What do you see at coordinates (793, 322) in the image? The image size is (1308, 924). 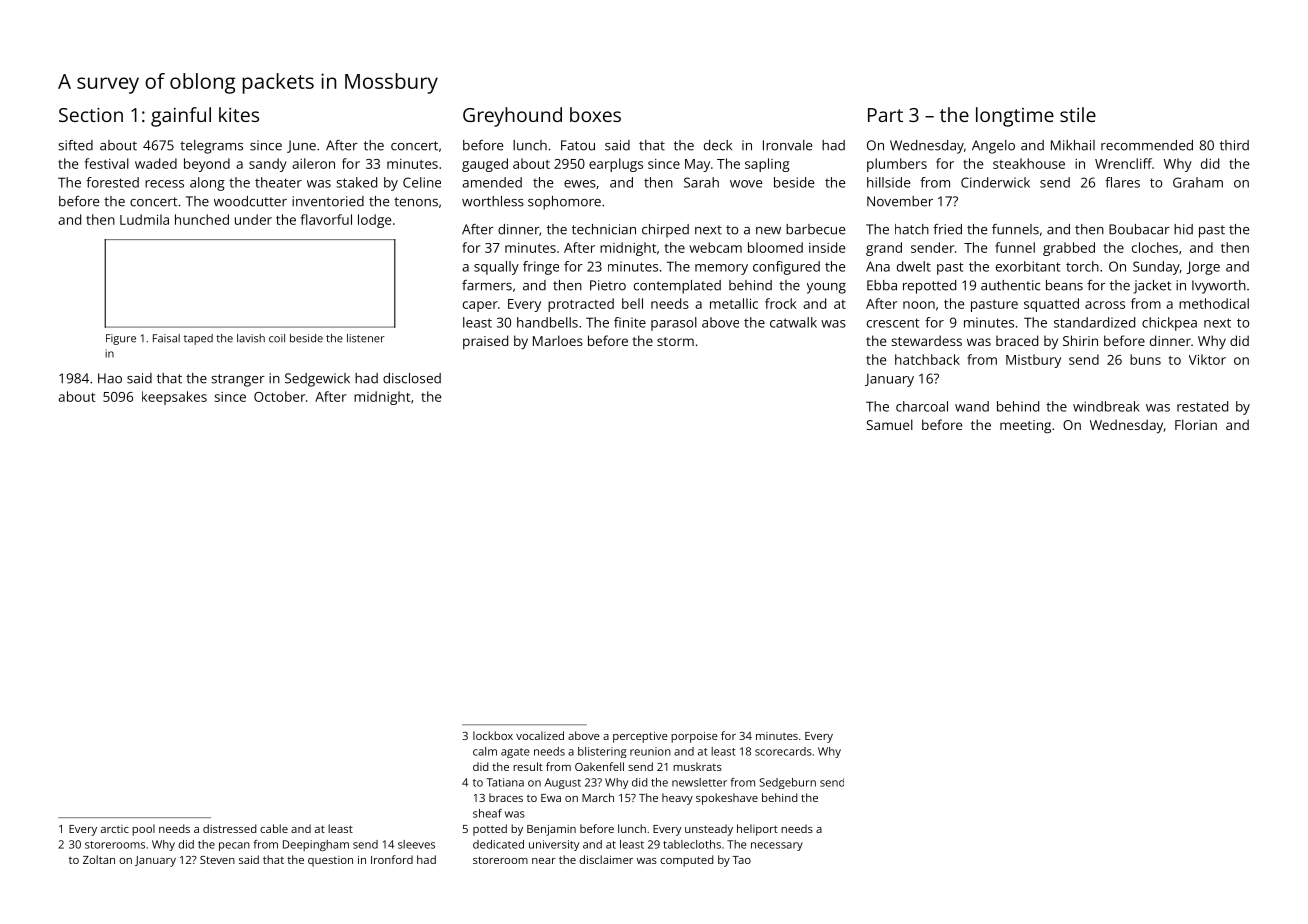 I see `catwalk` at bounding box center [793, 322].
